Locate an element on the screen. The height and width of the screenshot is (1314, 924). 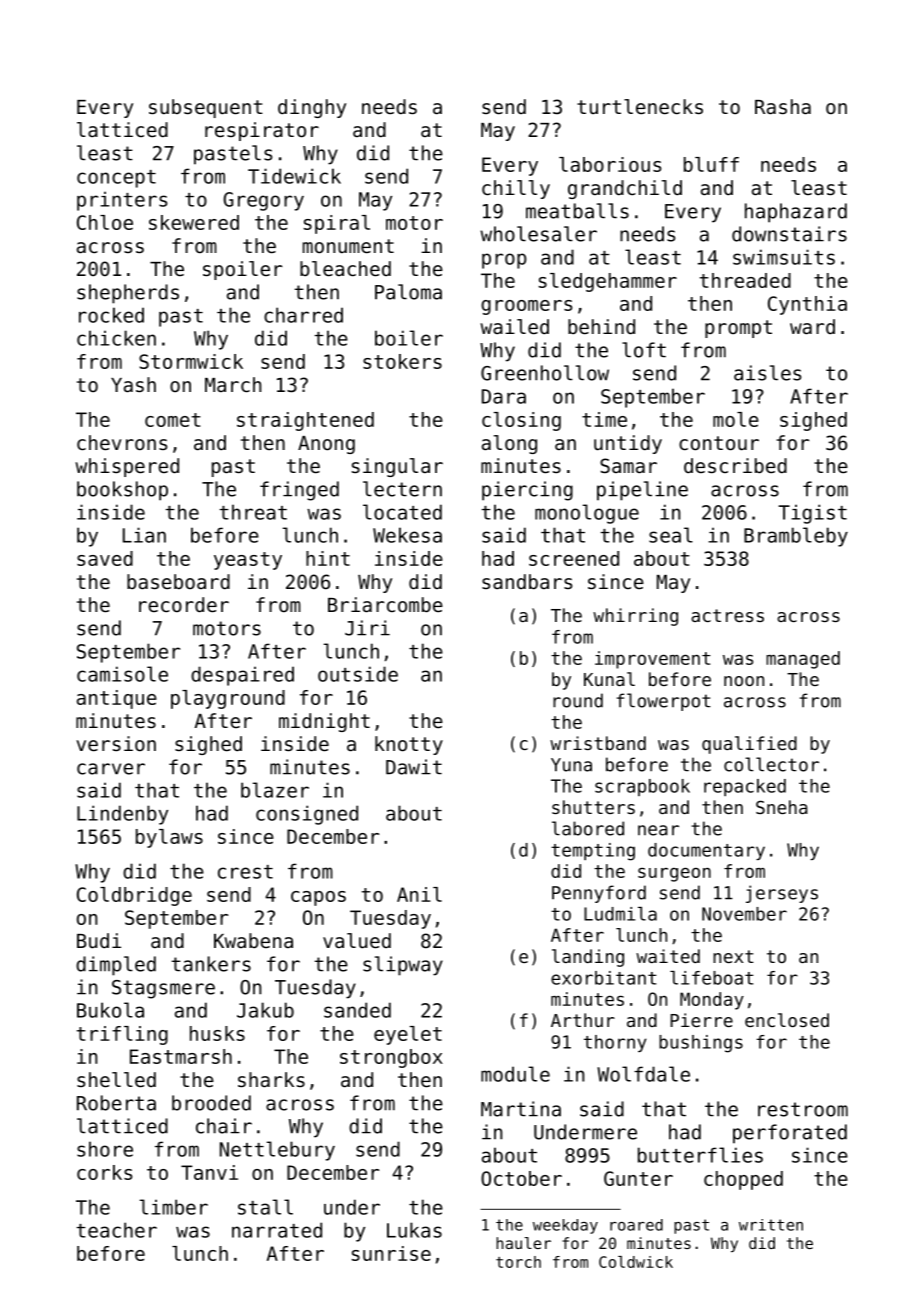
Sneha is located at coordinates (782, 807).
